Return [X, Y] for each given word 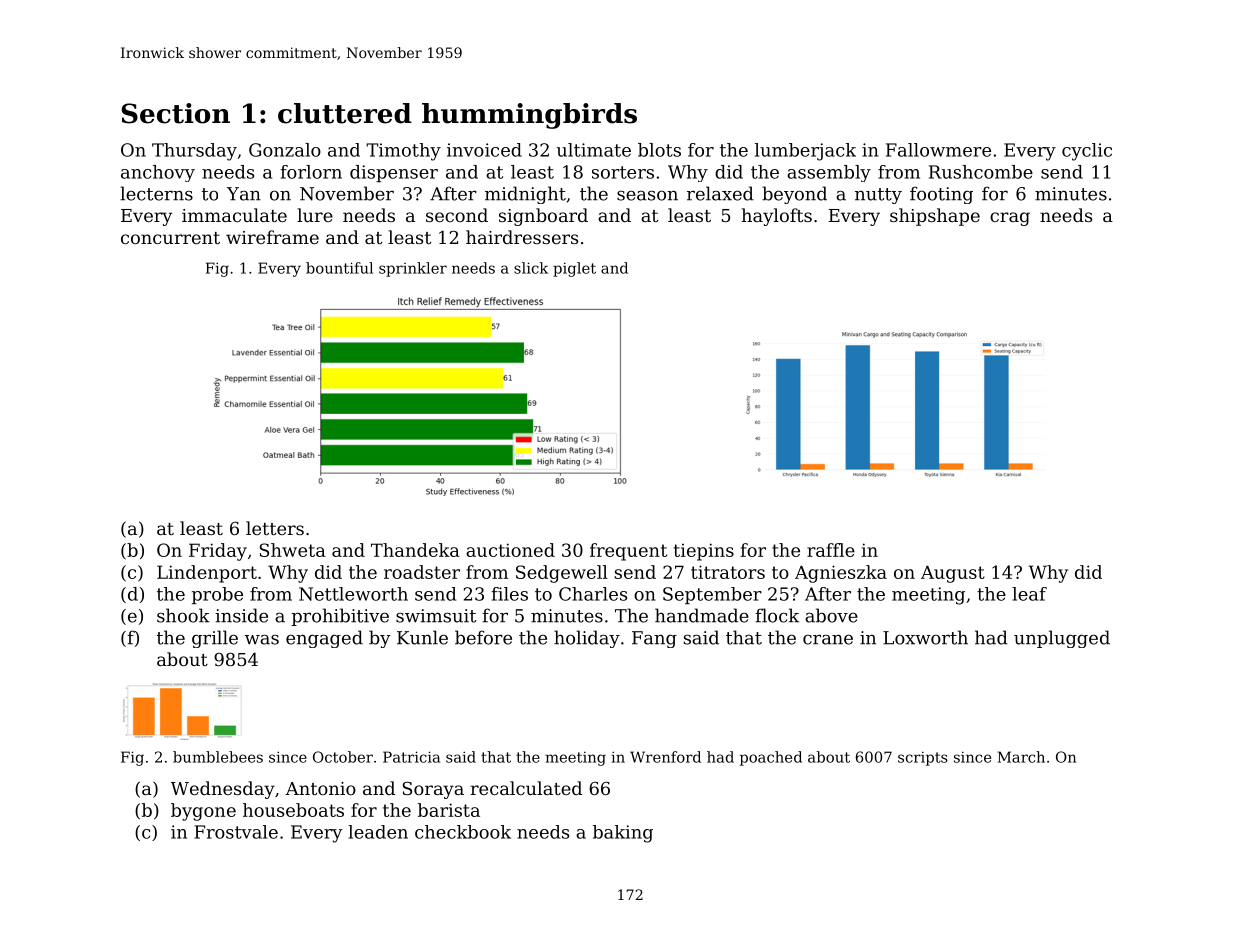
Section [176, 113]
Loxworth [925, 637]
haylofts [777, 217]
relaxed [720, 193]
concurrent [170, 238]
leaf [1029, 594]
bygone [203, 812]
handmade [702, 615]
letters [275, 528]
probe [217, 595]
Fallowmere [938, 150]
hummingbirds [529, 116]
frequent [628, 552]
